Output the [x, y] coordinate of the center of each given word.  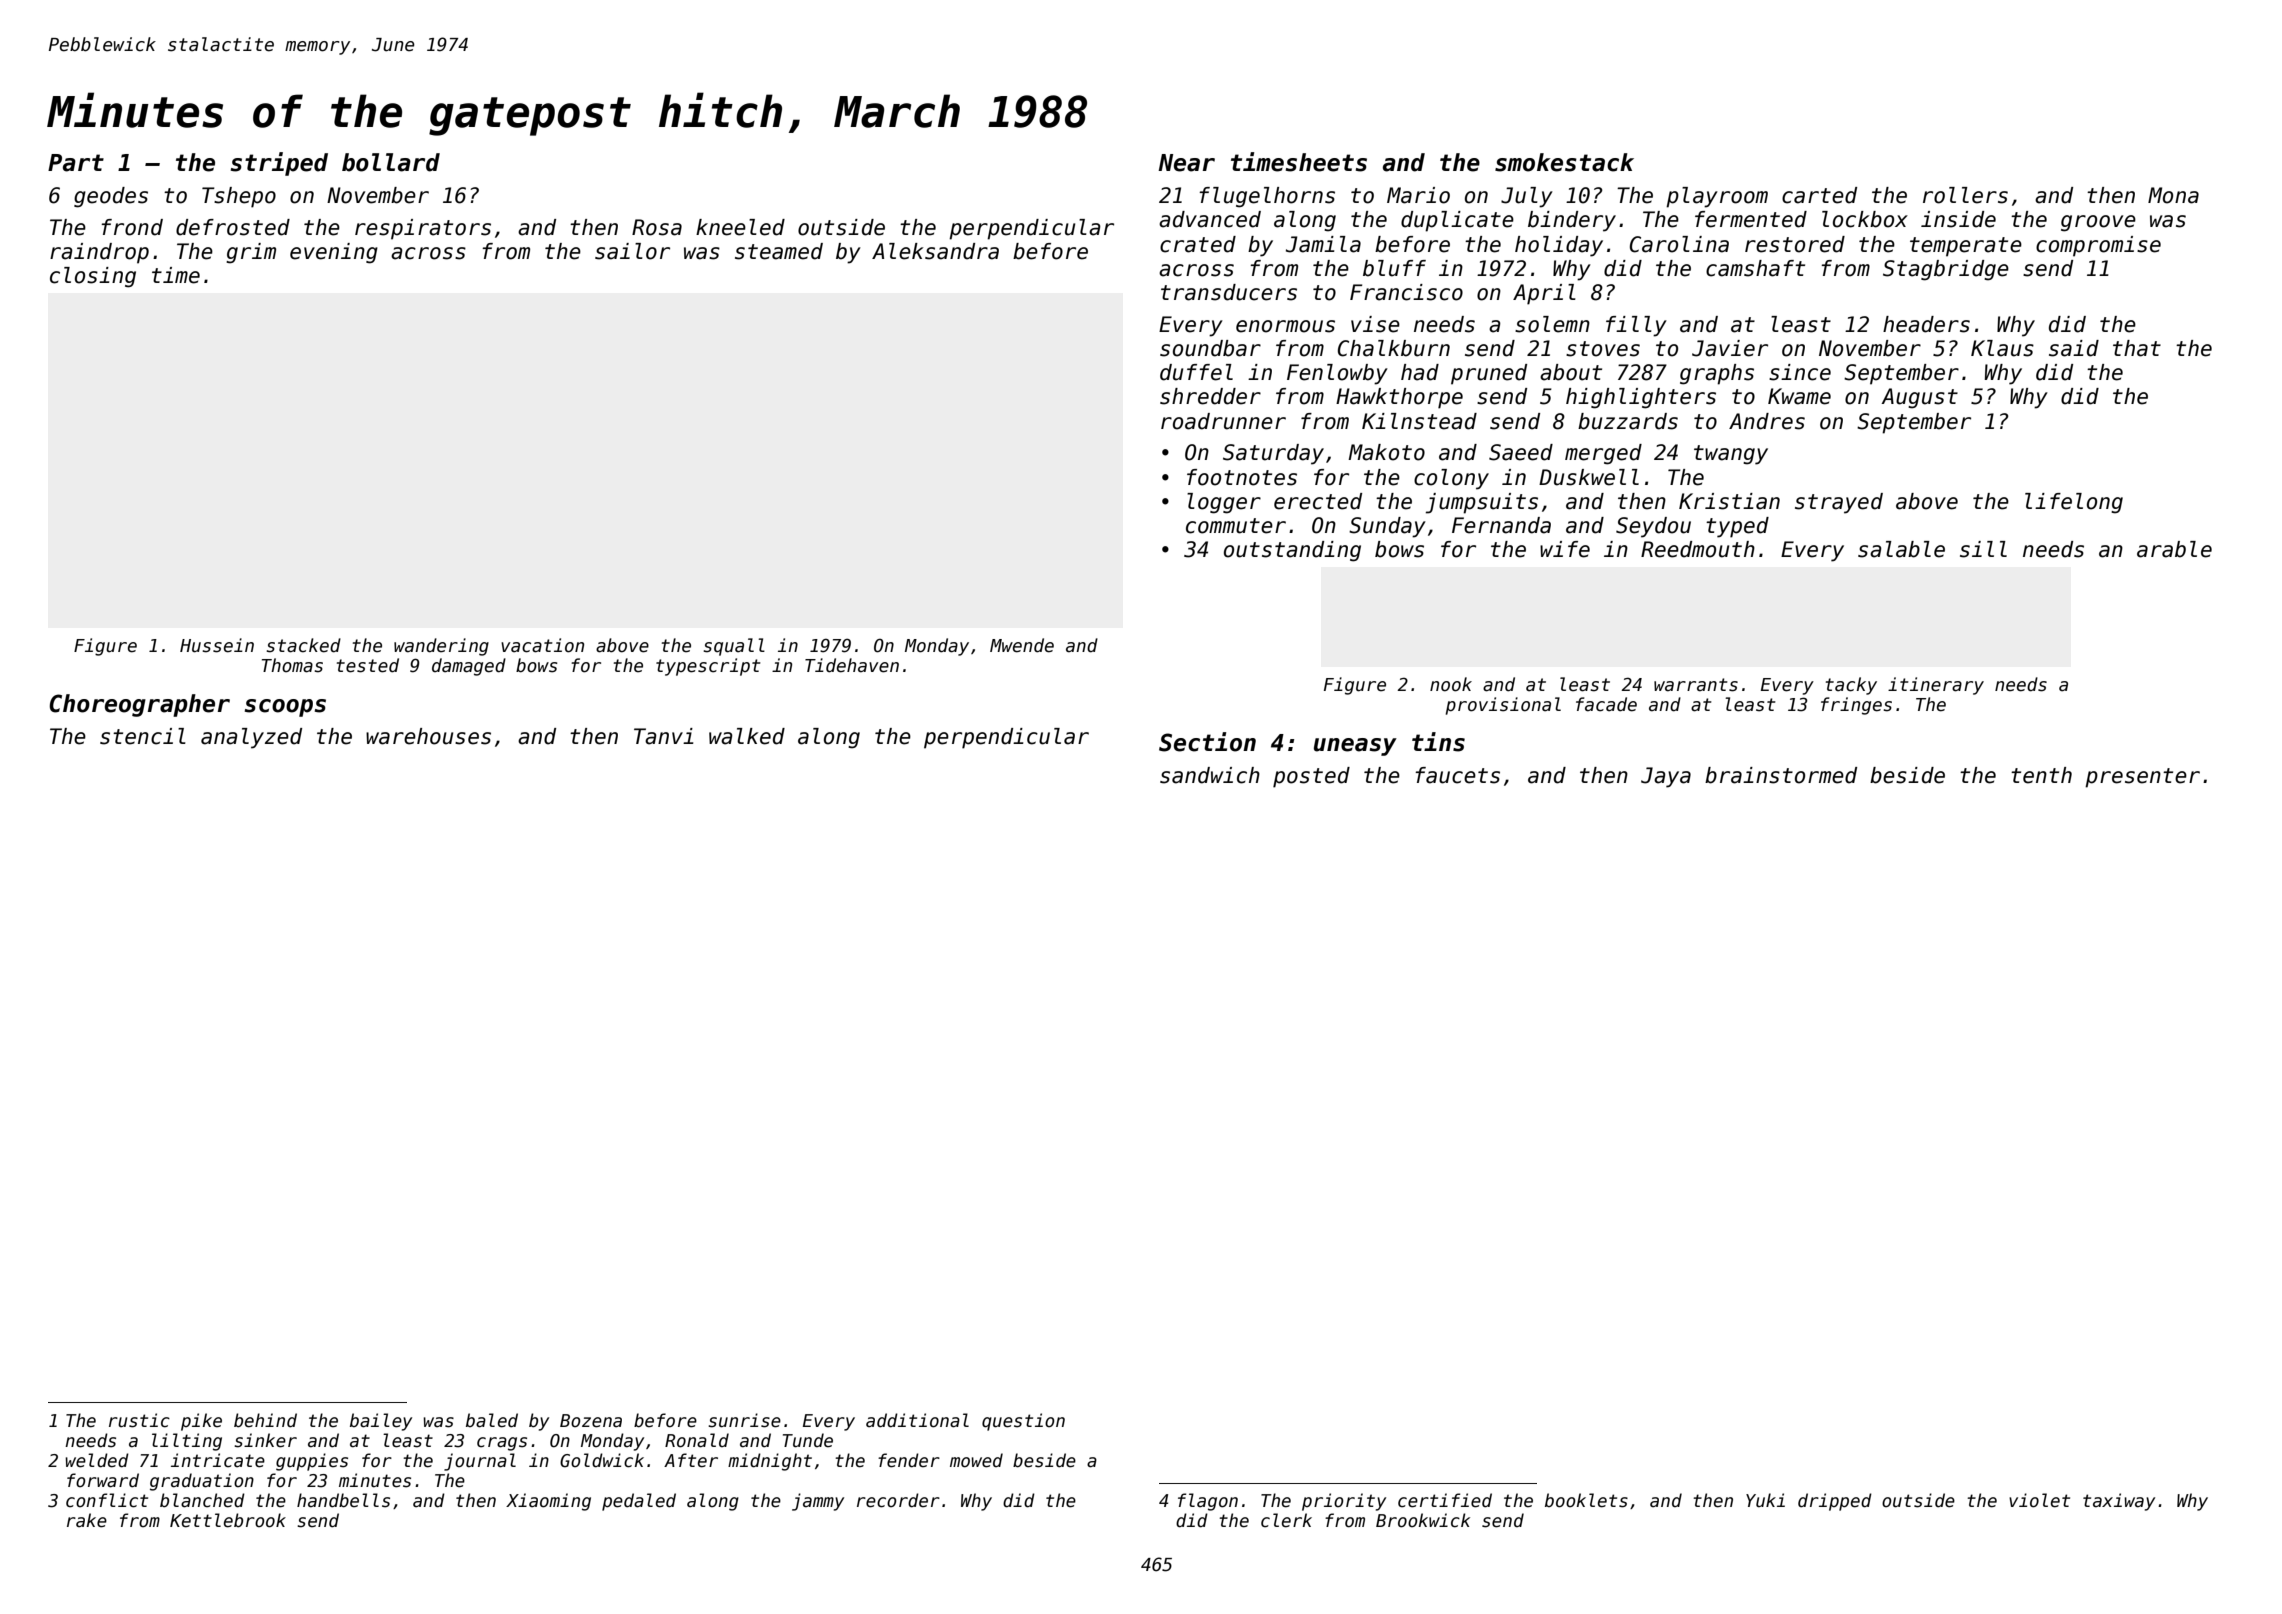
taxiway [2119, 1502]
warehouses [428, 736]
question [1023, 1422]
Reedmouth [1698, 549]
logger [1224, 503]
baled [492, 1420]
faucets [1457, 775]
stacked [303, 645]
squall [734, 647]
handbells [343, 1500]
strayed [1839, 503]
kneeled [740, 227]
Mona [2173, 195]
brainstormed [1781, 775]
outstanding [1292, 551]
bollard [391, 162]
